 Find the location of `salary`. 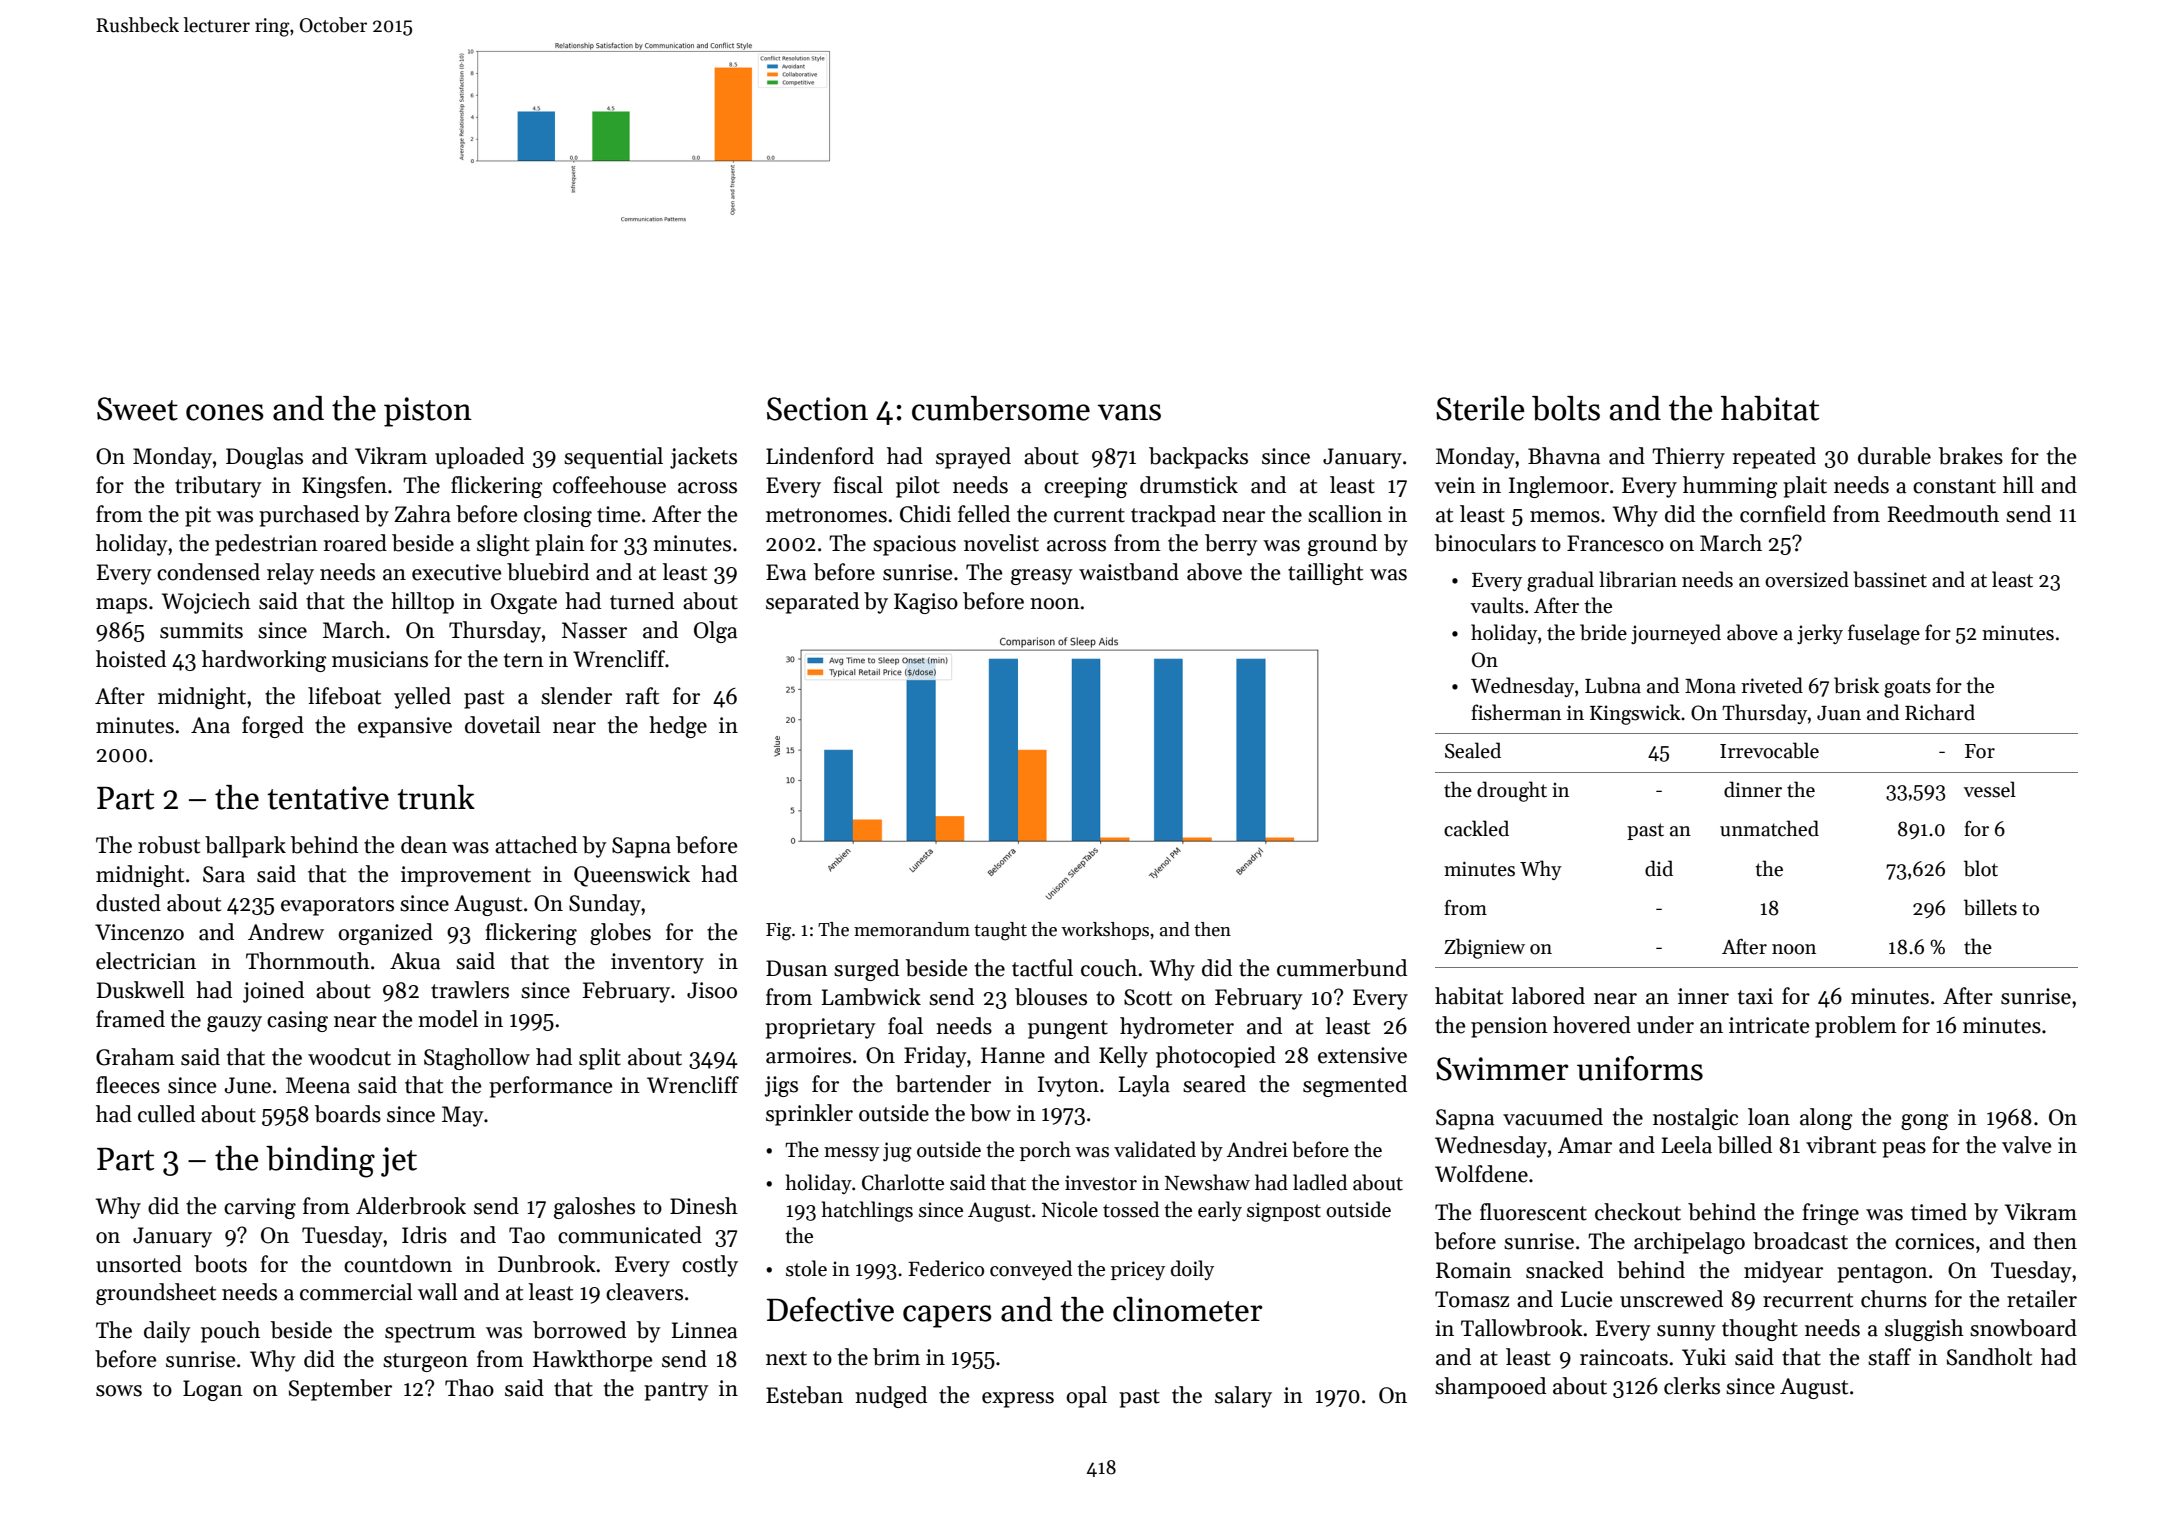

salary is located at coordinates (1243, 1397).
